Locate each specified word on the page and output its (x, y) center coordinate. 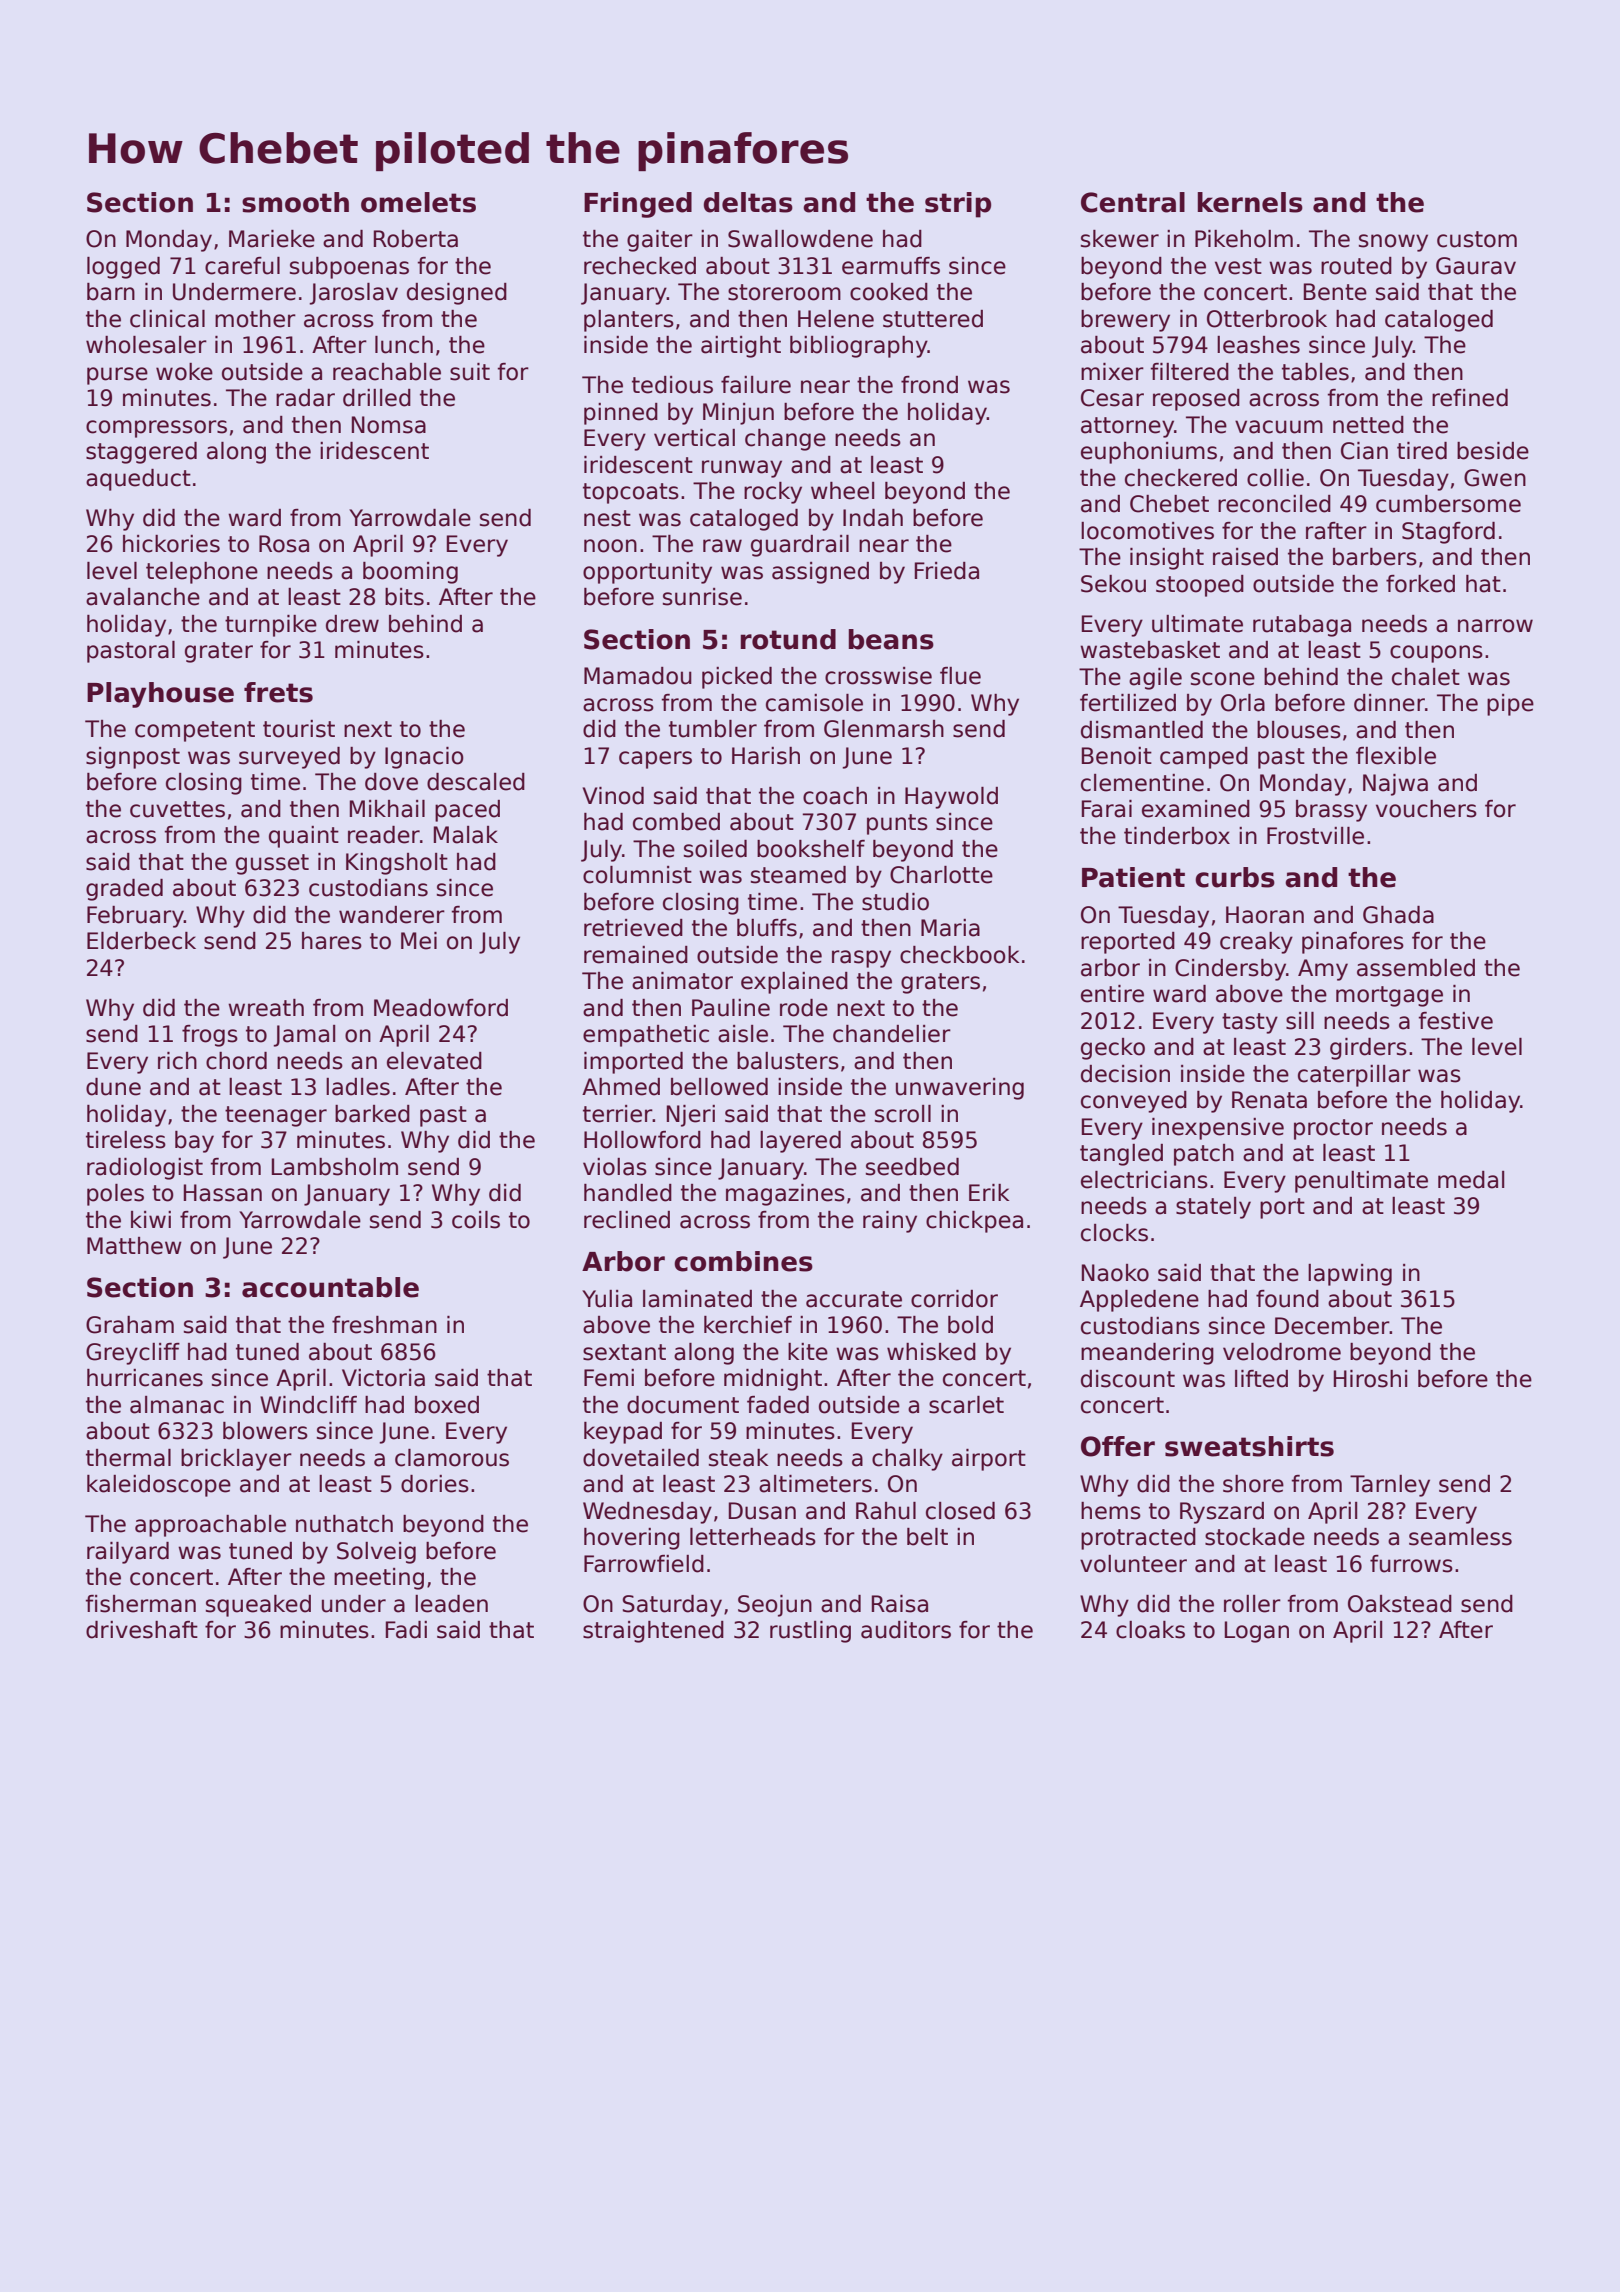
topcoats (631, 493)
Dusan (762, 1511)
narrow (1495, 626)
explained (794, 983)
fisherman (140, 1604)
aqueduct (138, 480)
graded (124, 890)
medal (1471, 1180)
